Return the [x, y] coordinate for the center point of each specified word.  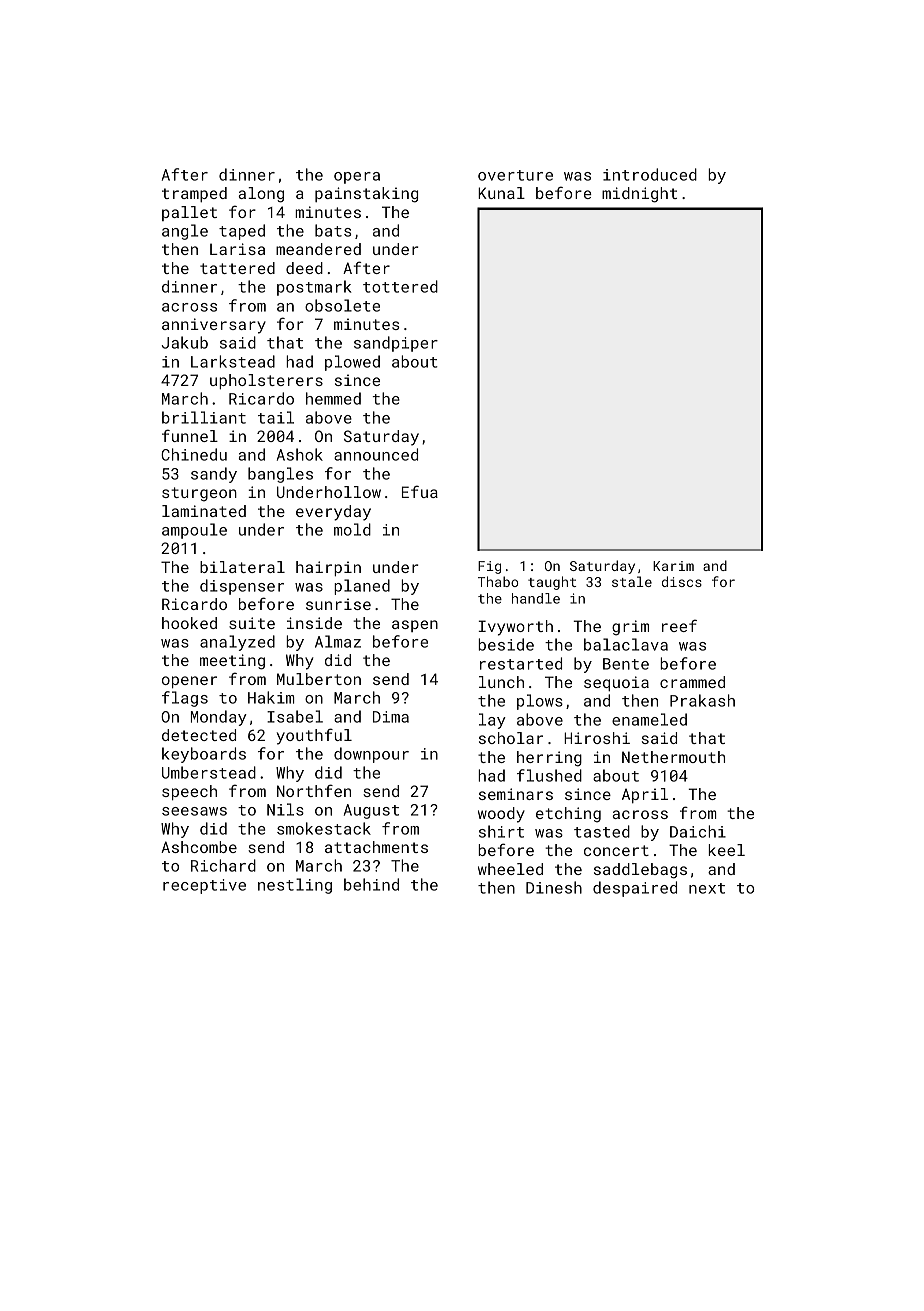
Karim [673, 566]
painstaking [366, 195]
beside [506, 644]
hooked [189, 623]
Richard [223, 865]
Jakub [185, 342]
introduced [650, 174]
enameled [649, 719]
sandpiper [396, 344]
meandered [318, 249]
